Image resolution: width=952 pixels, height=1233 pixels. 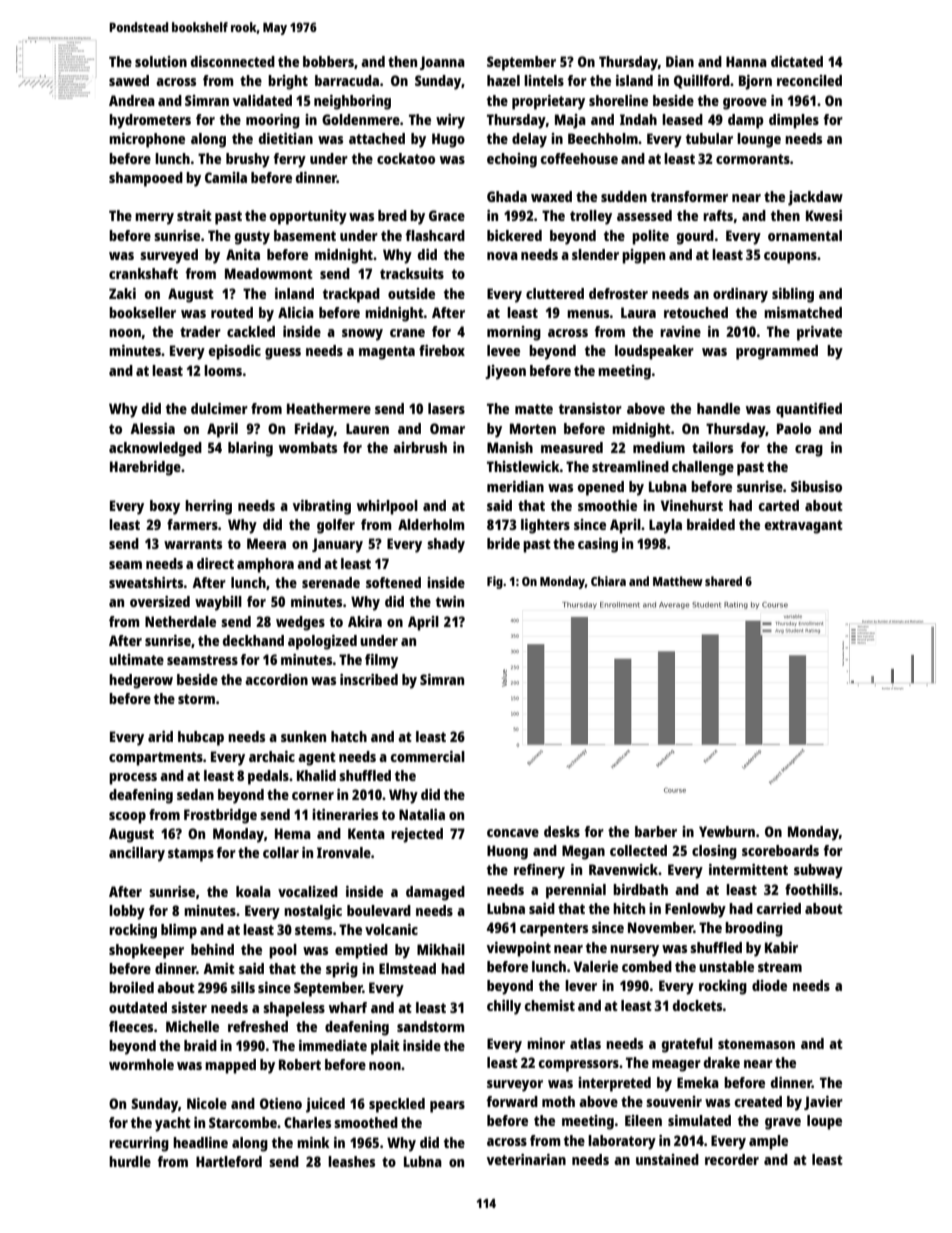 I want to click on warrants, so click(x=193, y=544).
